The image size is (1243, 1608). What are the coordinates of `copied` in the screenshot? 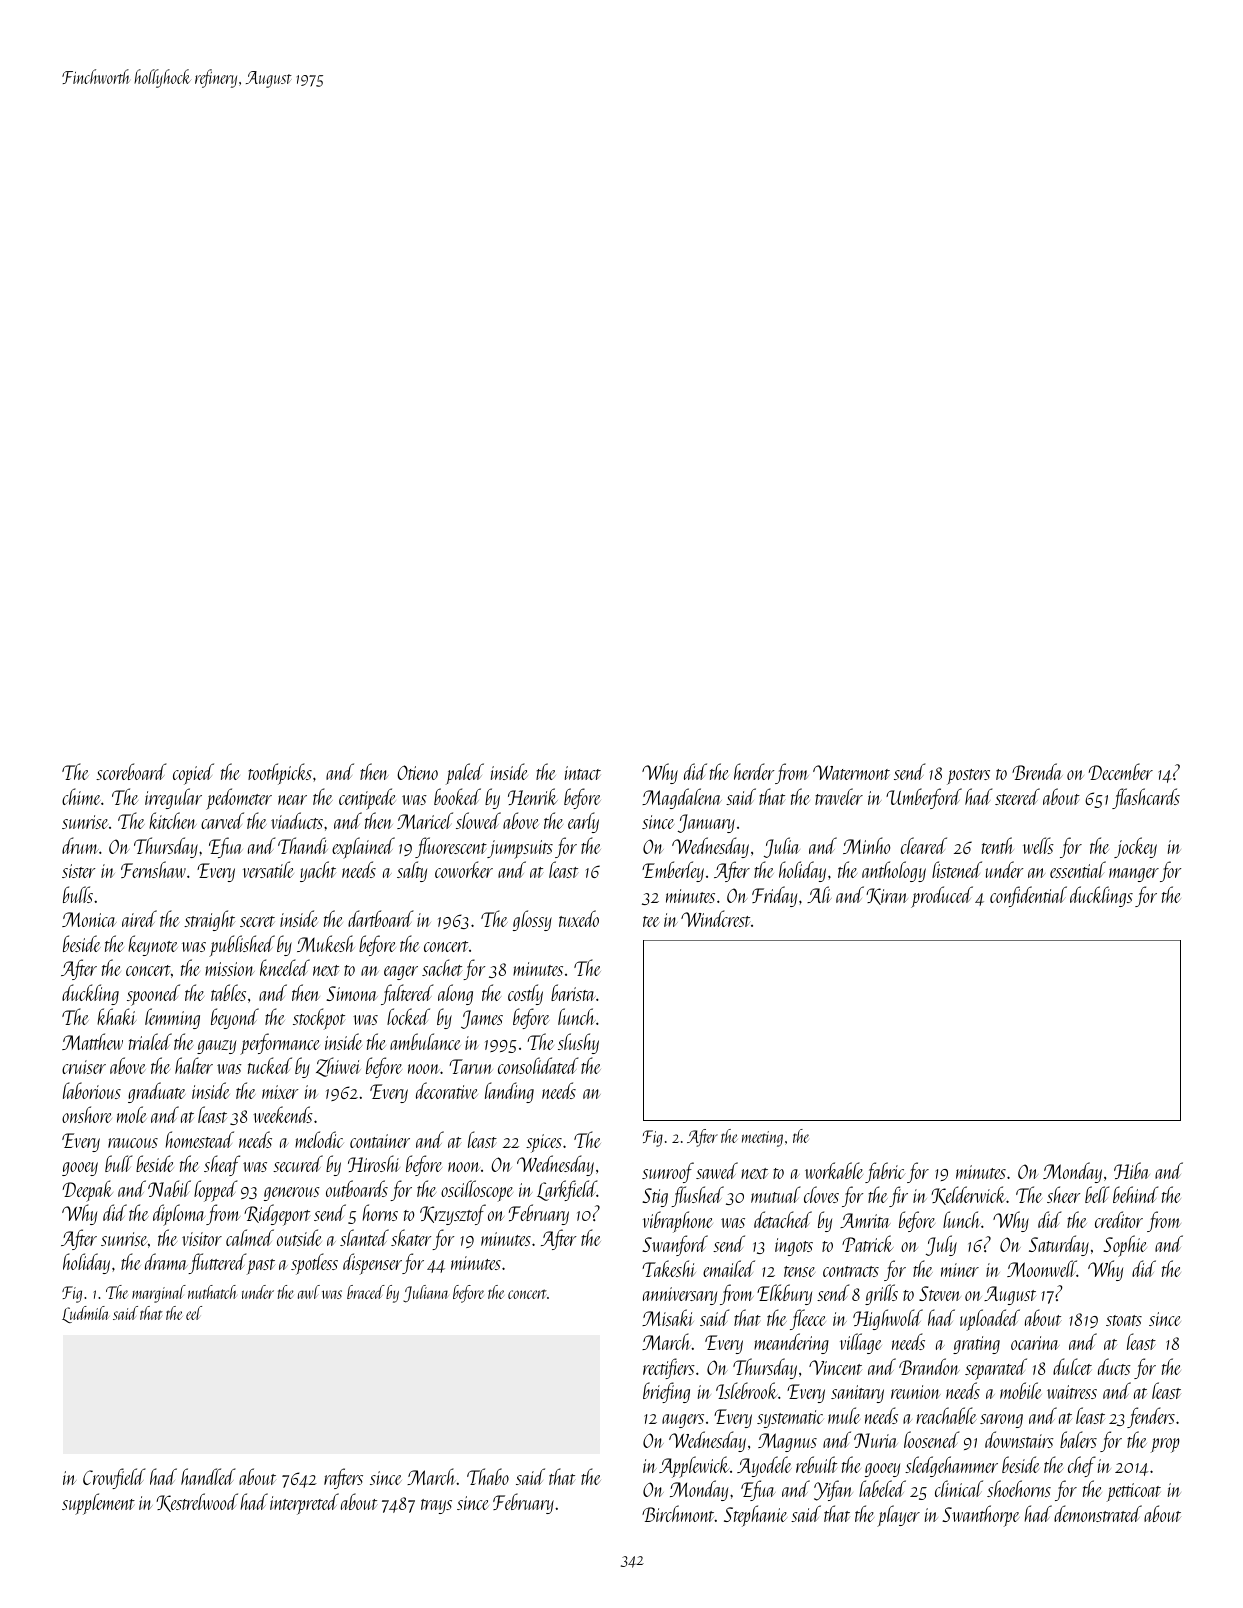 It's located at (193, 774).
